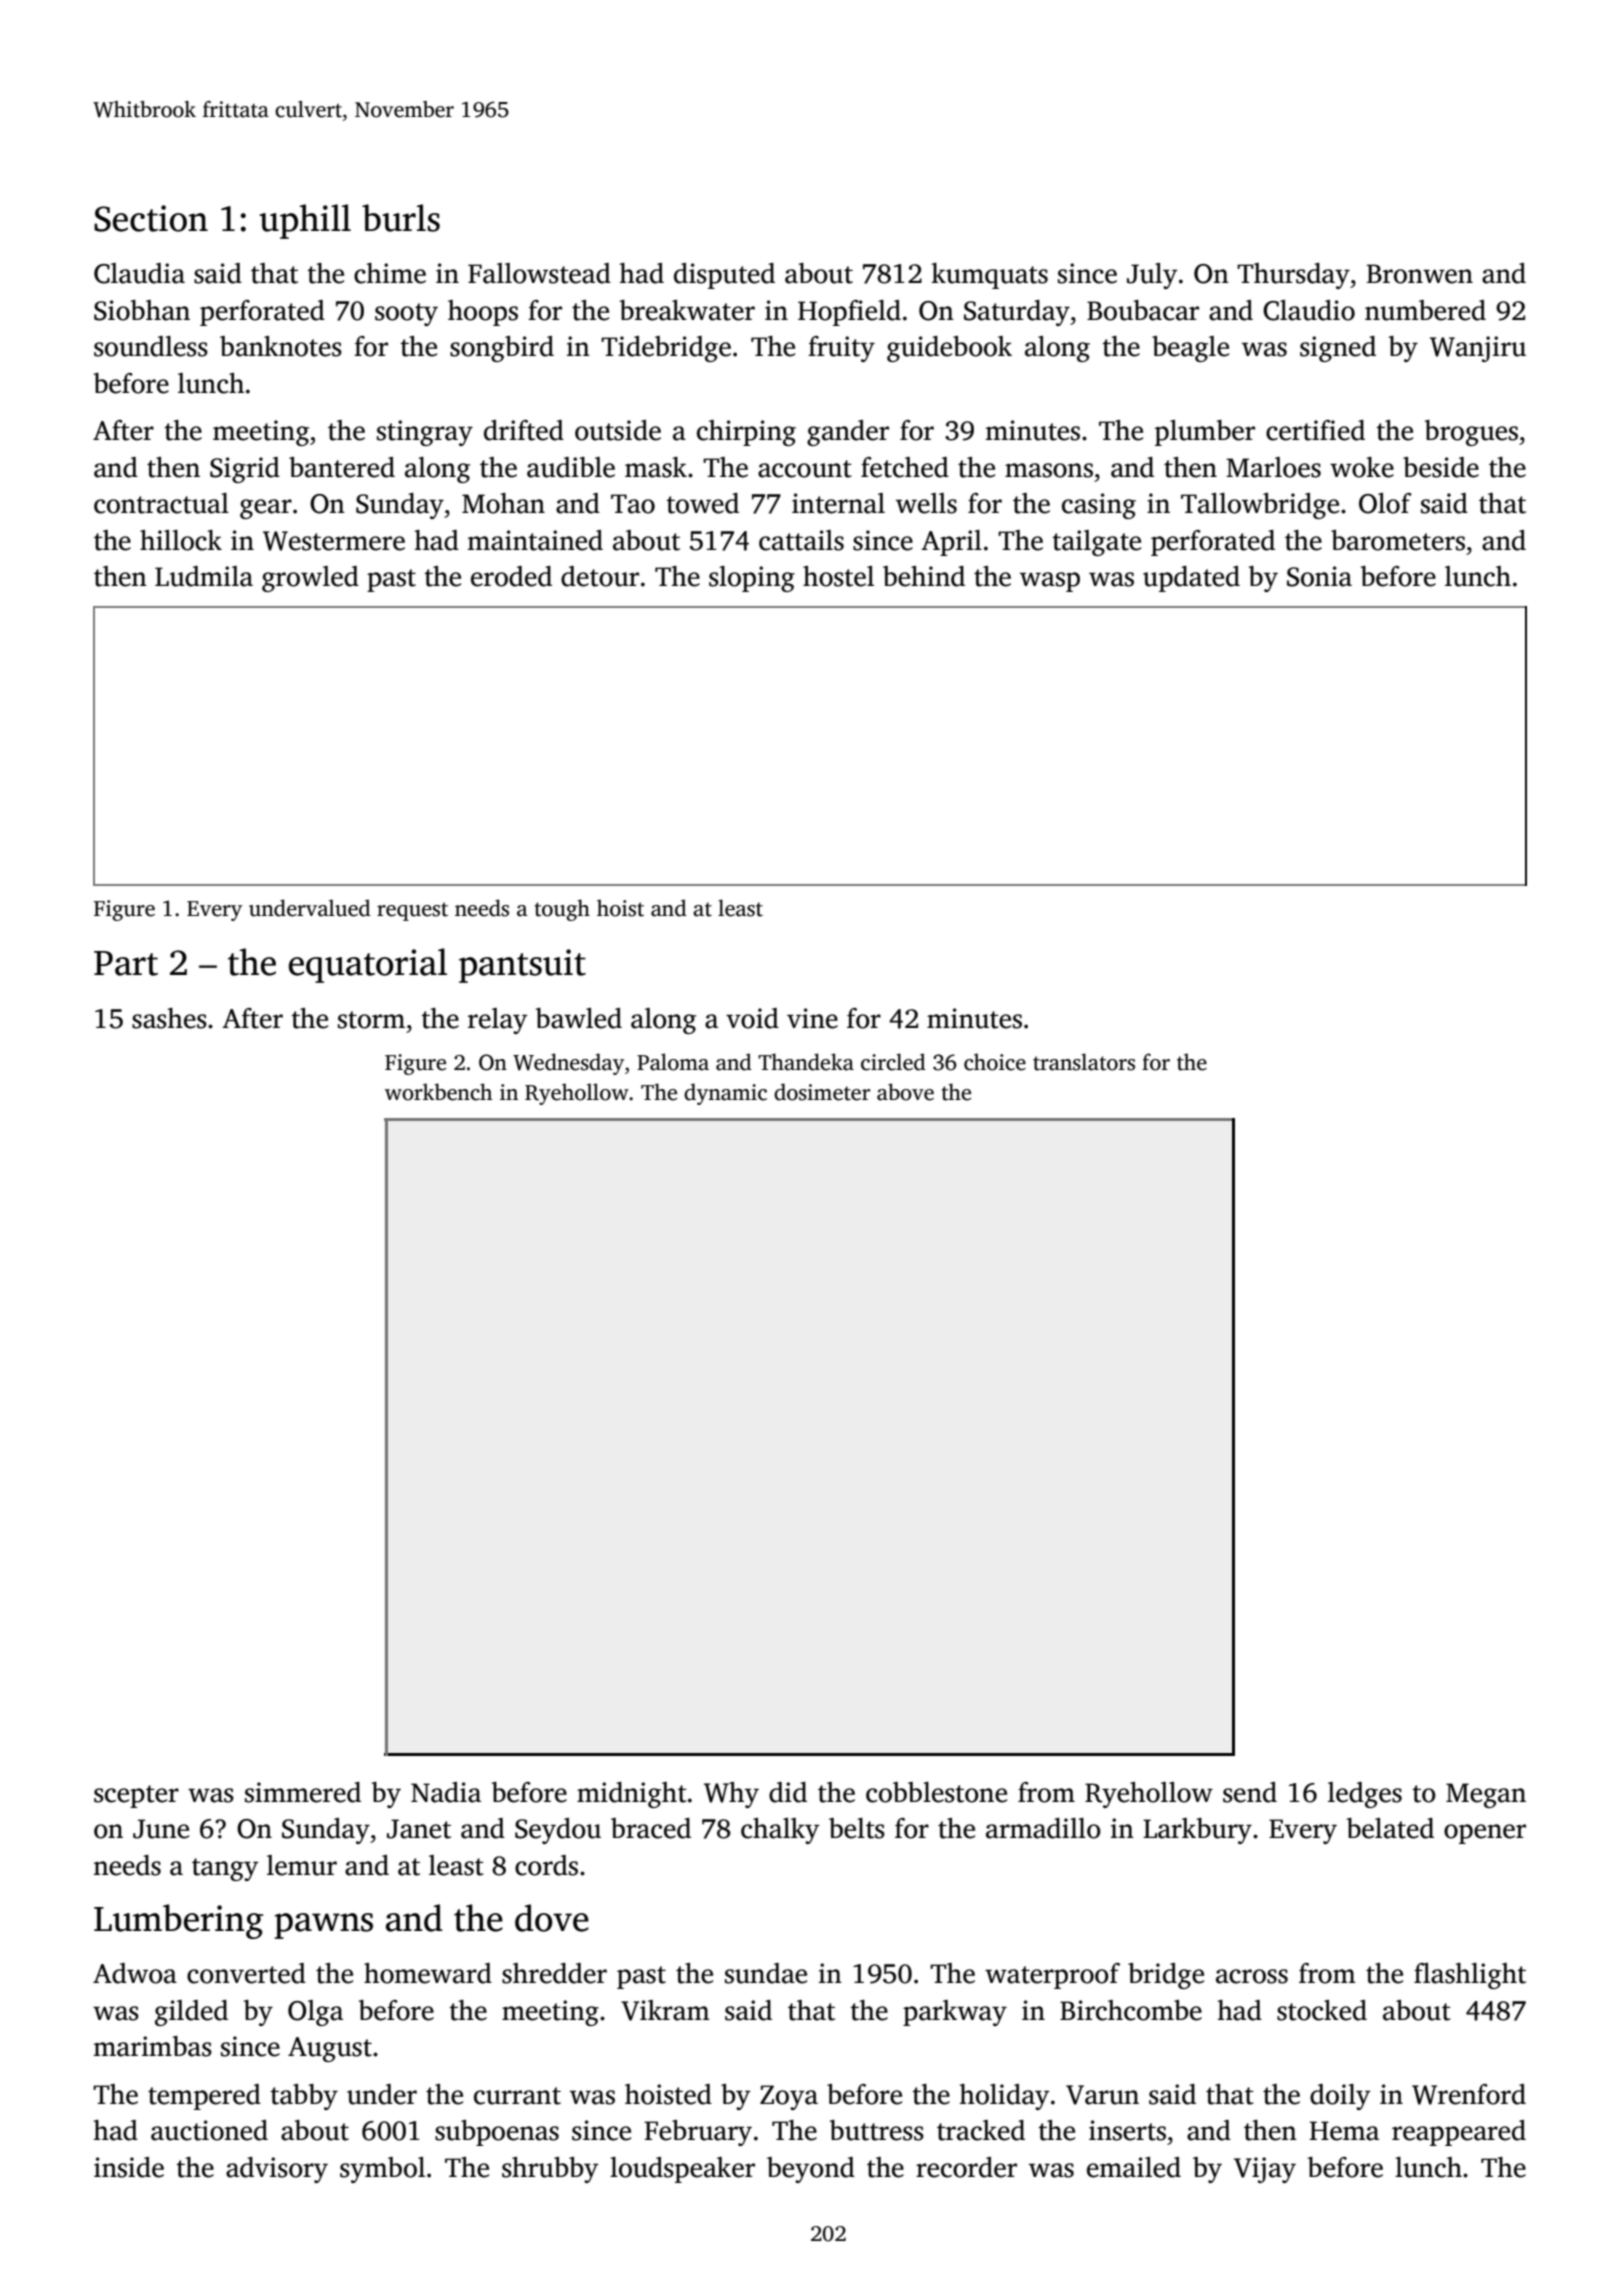 The image size is (1620, 2292). Describe the element at coordinates (136, 1796) in the page. I see `scepter` at that location.
